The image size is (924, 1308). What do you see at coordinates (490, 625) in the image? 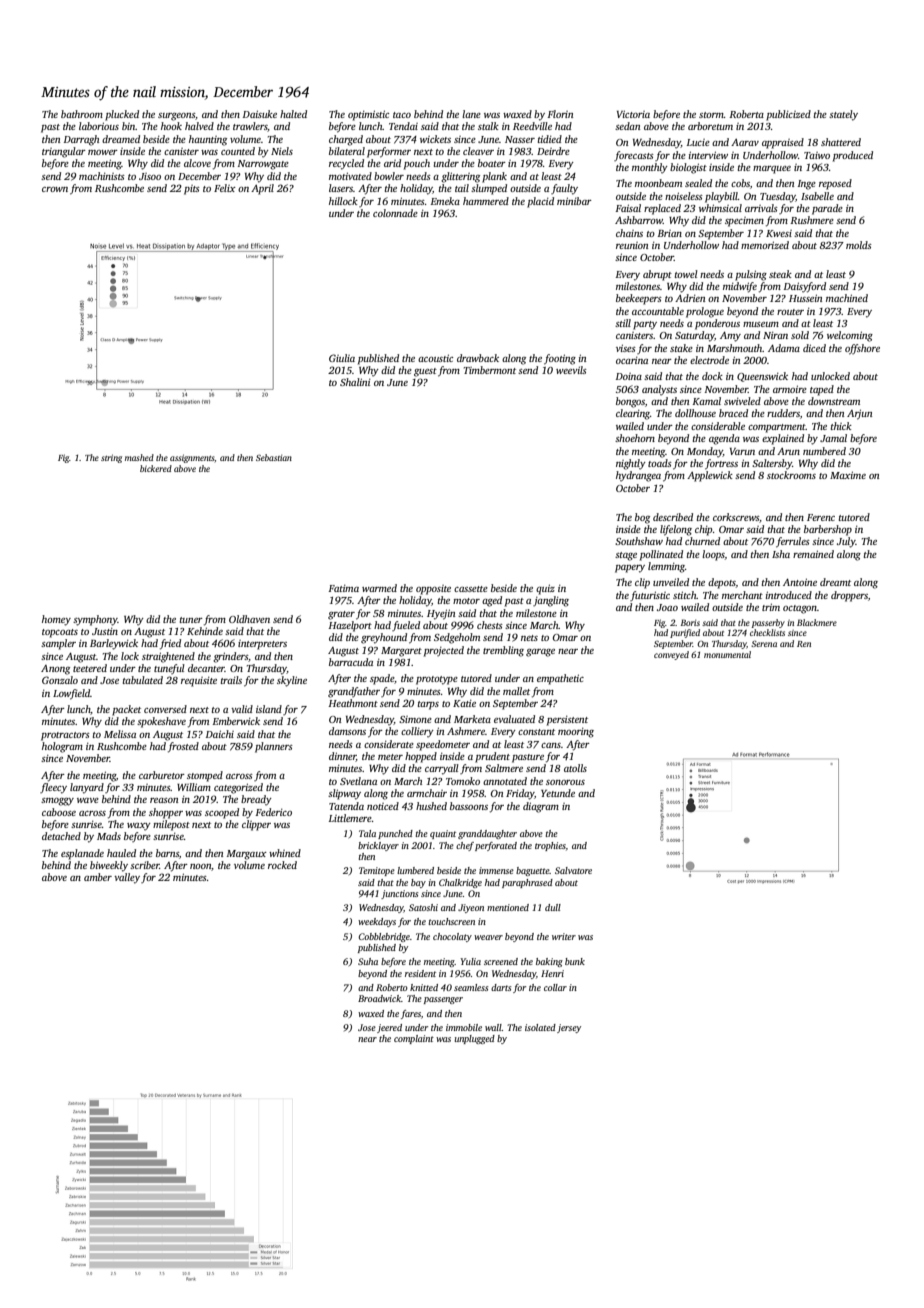
I see `chests` at bounding box center [490, 625].
